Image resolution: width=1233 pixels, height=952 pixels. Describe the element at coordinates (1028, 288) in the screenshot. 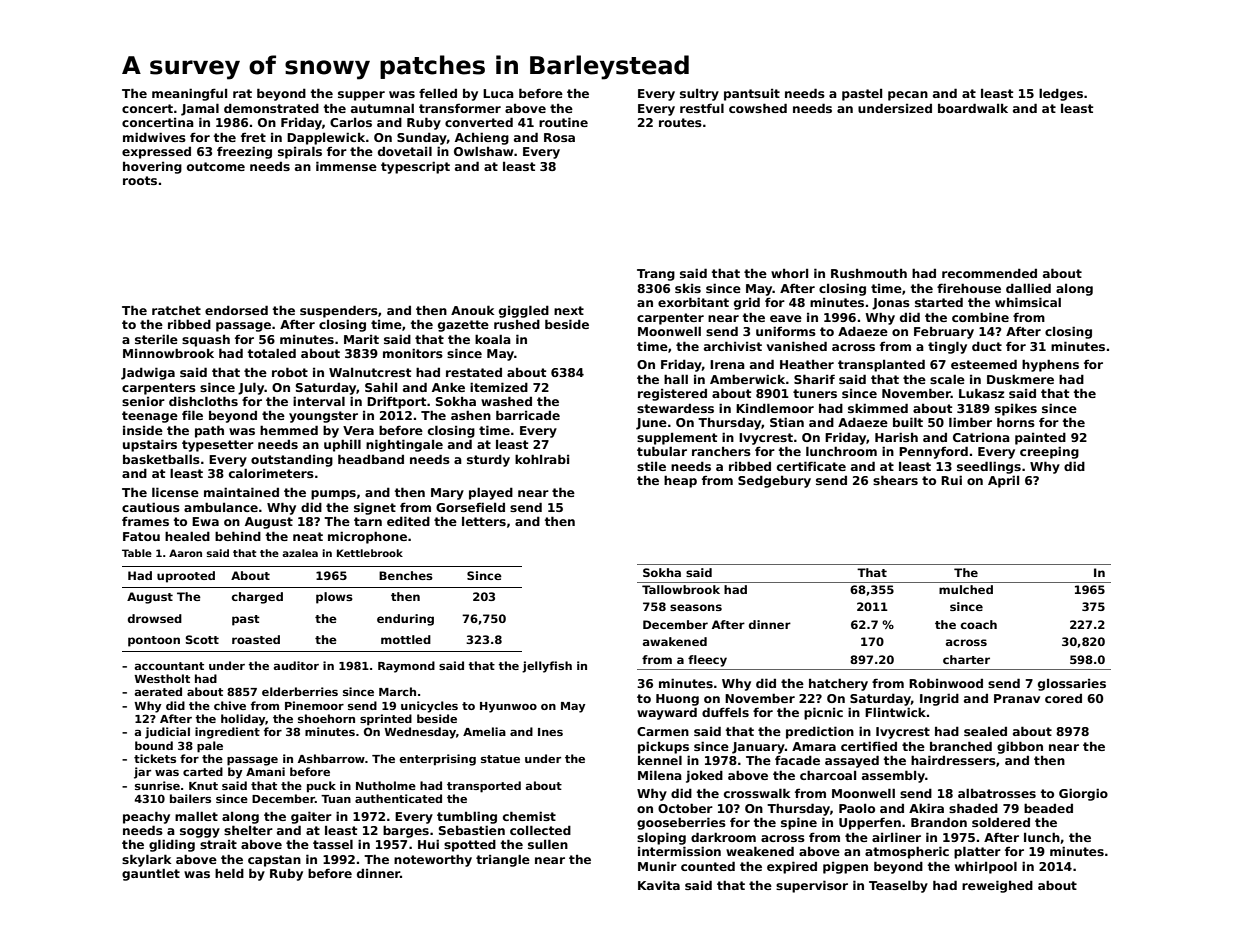

I see `dallied` at that location.
